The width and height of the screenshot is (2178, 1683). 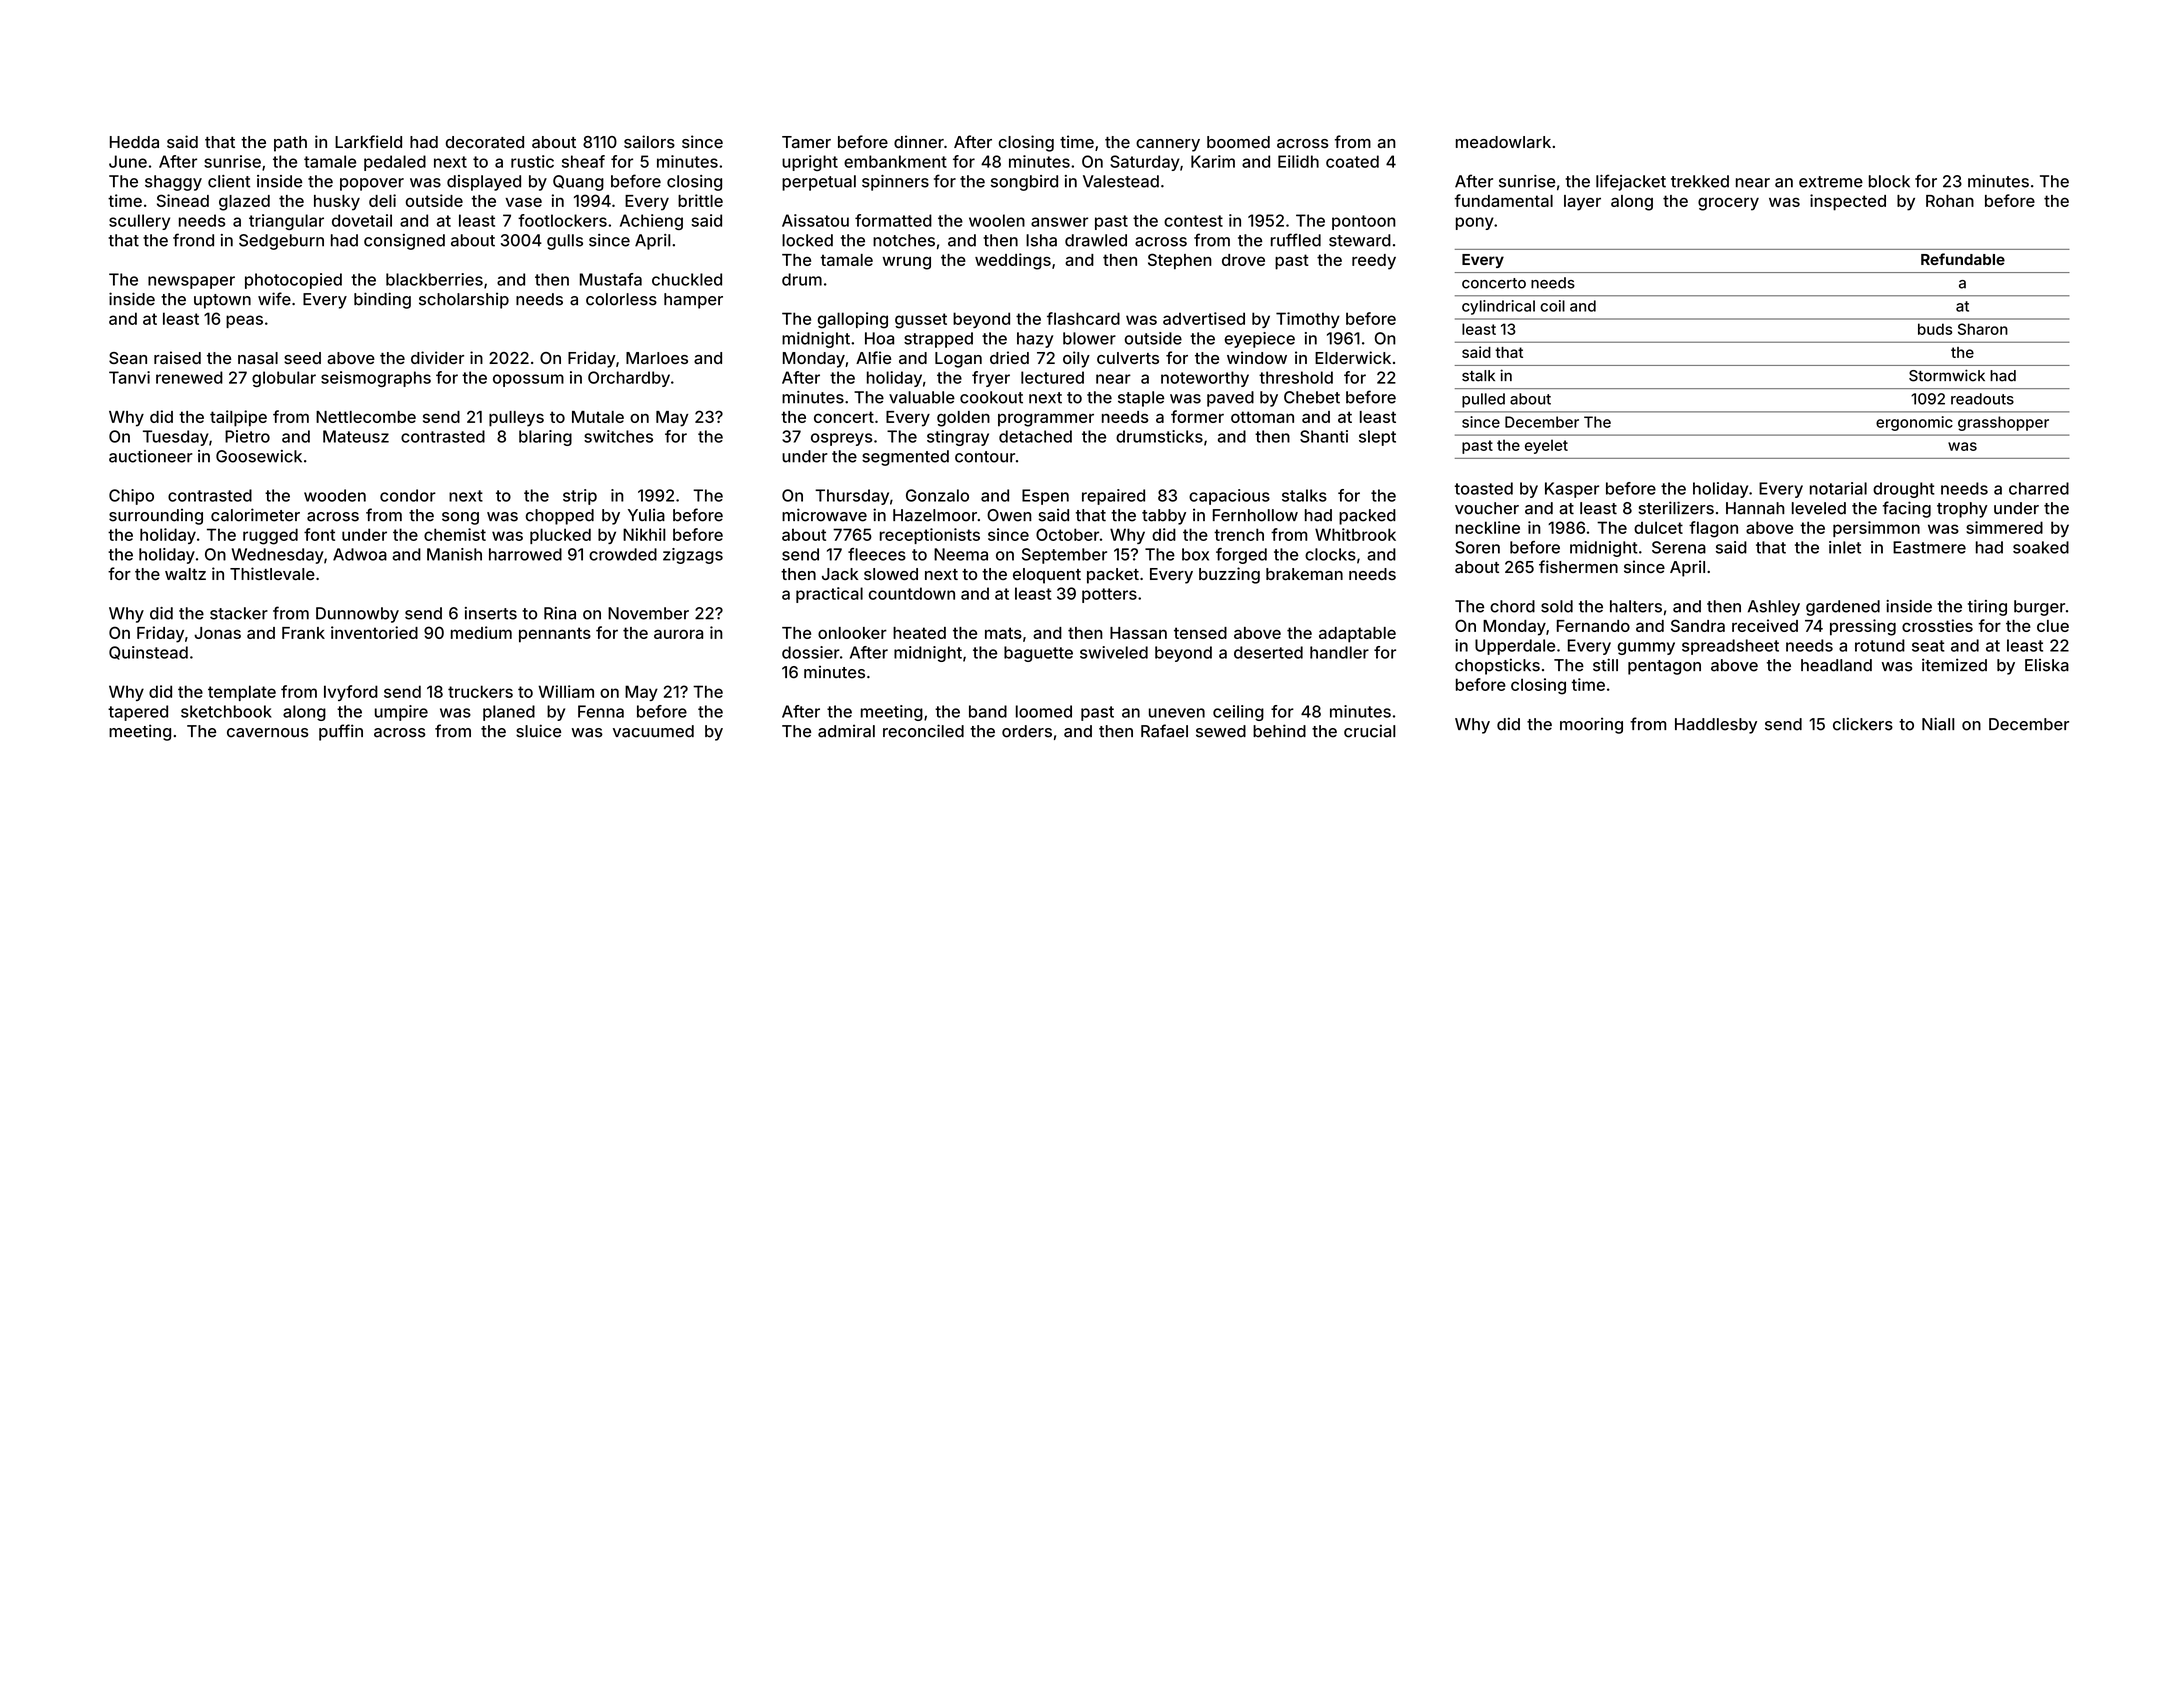 What do you see at coordinates (1914, 423) in the screenshot?
I see `ergonomic` at bounding box center [1914, 423].
